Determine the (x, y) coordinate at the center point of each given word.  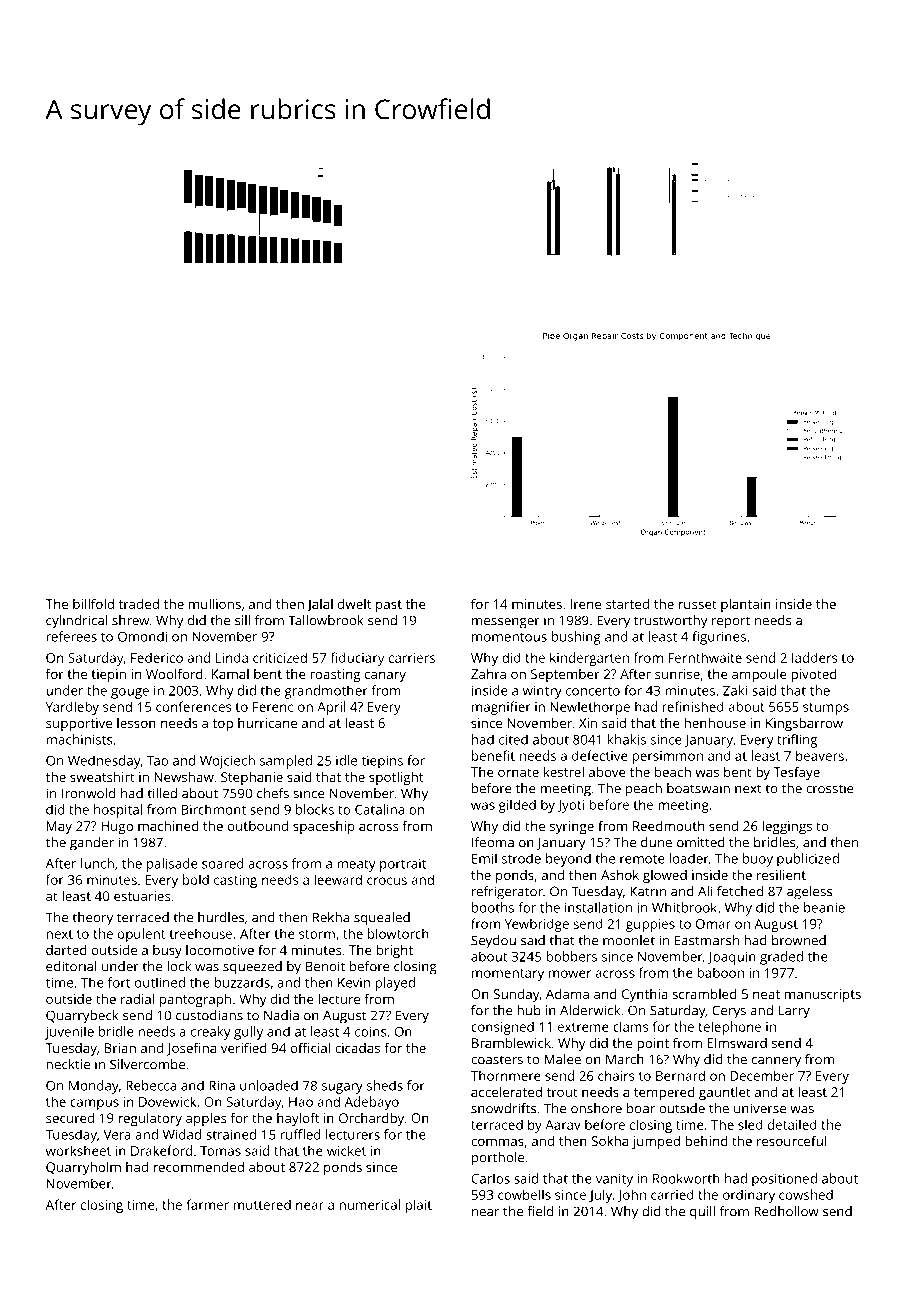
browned (799, 940)
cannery (776, 1062)
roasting (335, 675)
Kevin (354, 983)
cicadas (357, 1048)
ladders (815, 657)
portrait (403, 865)
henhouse (715, 722)
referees (71, 636)
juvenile (69, 1033)
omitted (701, 842)
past (389, 606)
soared (223, 863)
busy (167, 951)
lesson (136, 723)
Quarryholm (83, 1168)
